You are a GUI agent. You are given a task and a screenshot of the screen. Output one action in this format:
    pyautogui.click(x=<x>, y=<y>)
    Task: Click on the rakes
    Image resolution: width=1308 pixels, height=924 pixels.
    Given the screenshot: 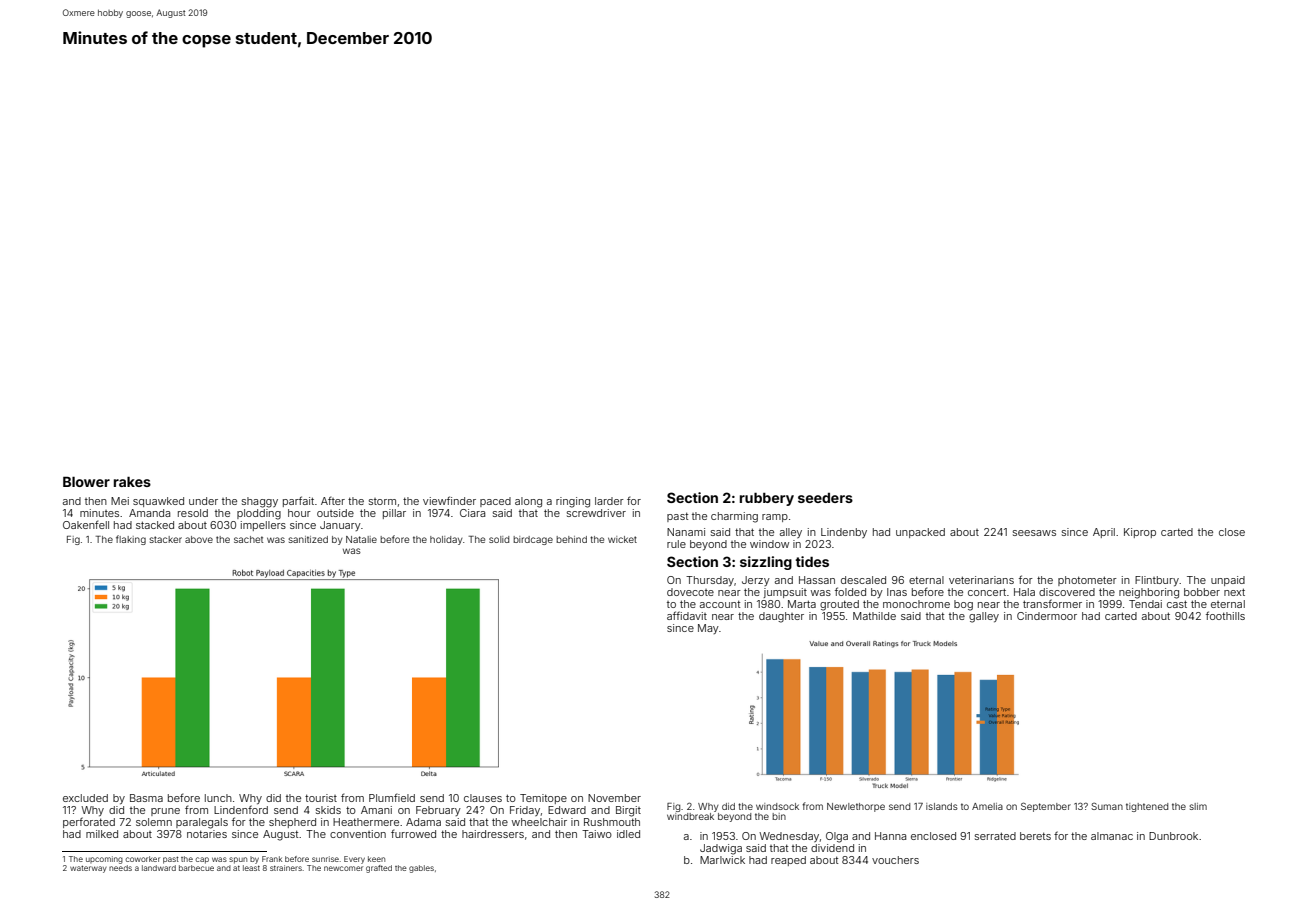 What is the action you would take?
    pyautogui.click(x=132, y=482)
